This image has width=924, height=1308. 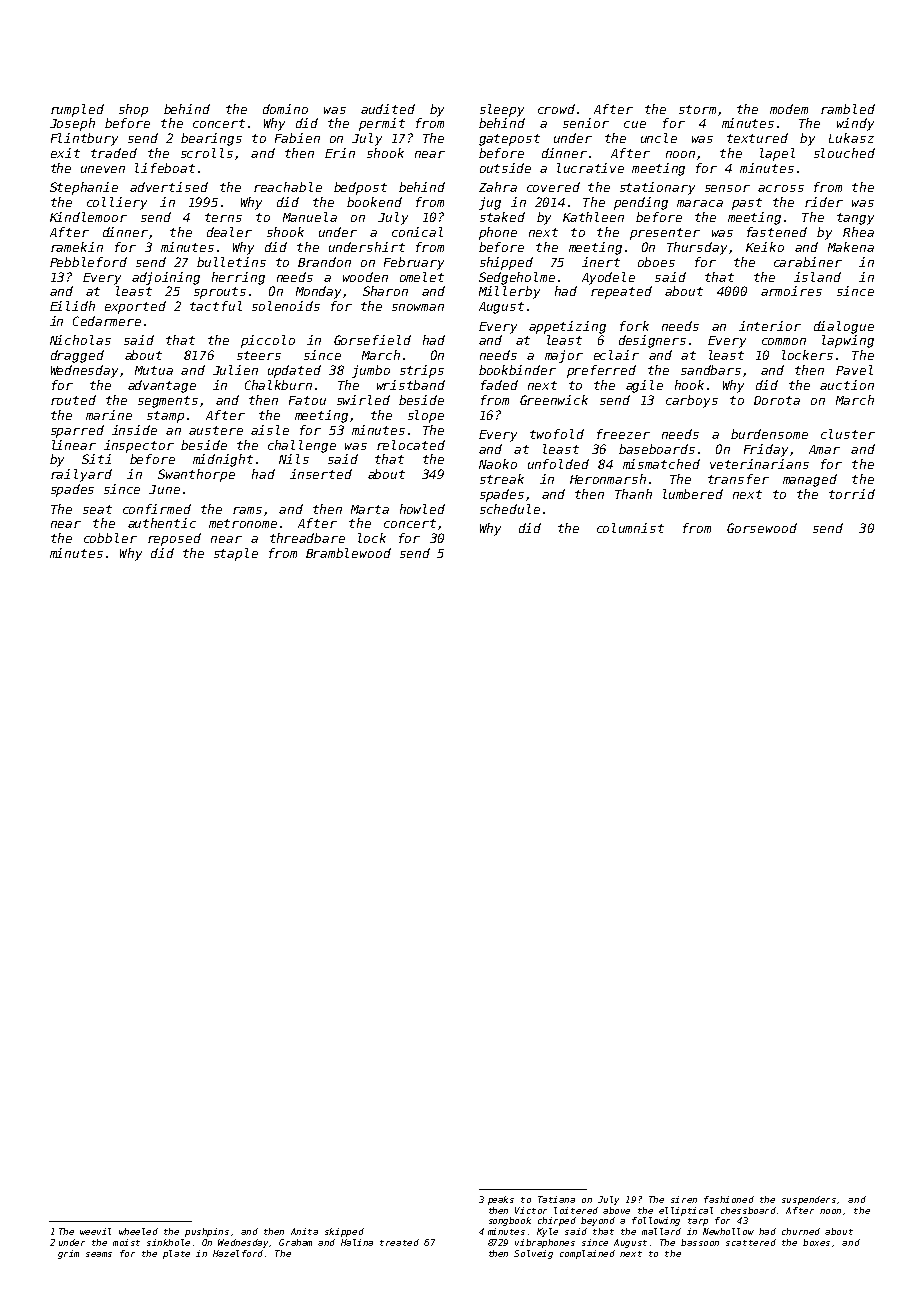 I want to click on rambled, so click(x=848, y=109).
